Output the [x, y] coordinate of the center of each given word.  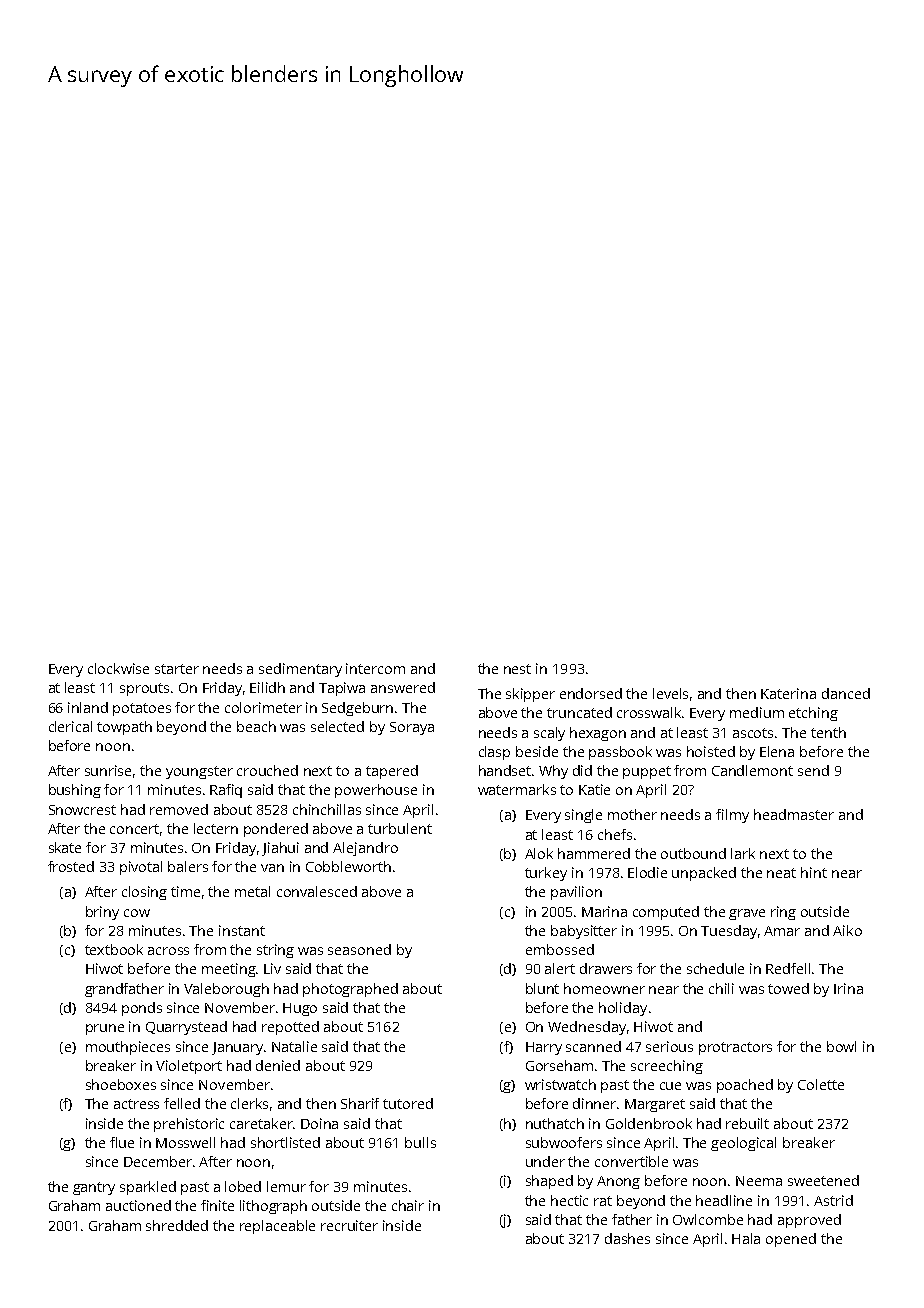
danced [846, 693]
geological [743, 1144]
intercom [375, 668]
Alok [539, 853]
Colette [821, 1084]
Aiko [847, 930]
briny [102, 913]
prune [105, 1029]
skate [65, 847]
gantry [94, 1188]
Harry [544, 1048]
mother [632, 814]
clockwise [118, 668]
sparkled [148, 1188]
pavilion [576, 893]
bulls [420, 1142]
